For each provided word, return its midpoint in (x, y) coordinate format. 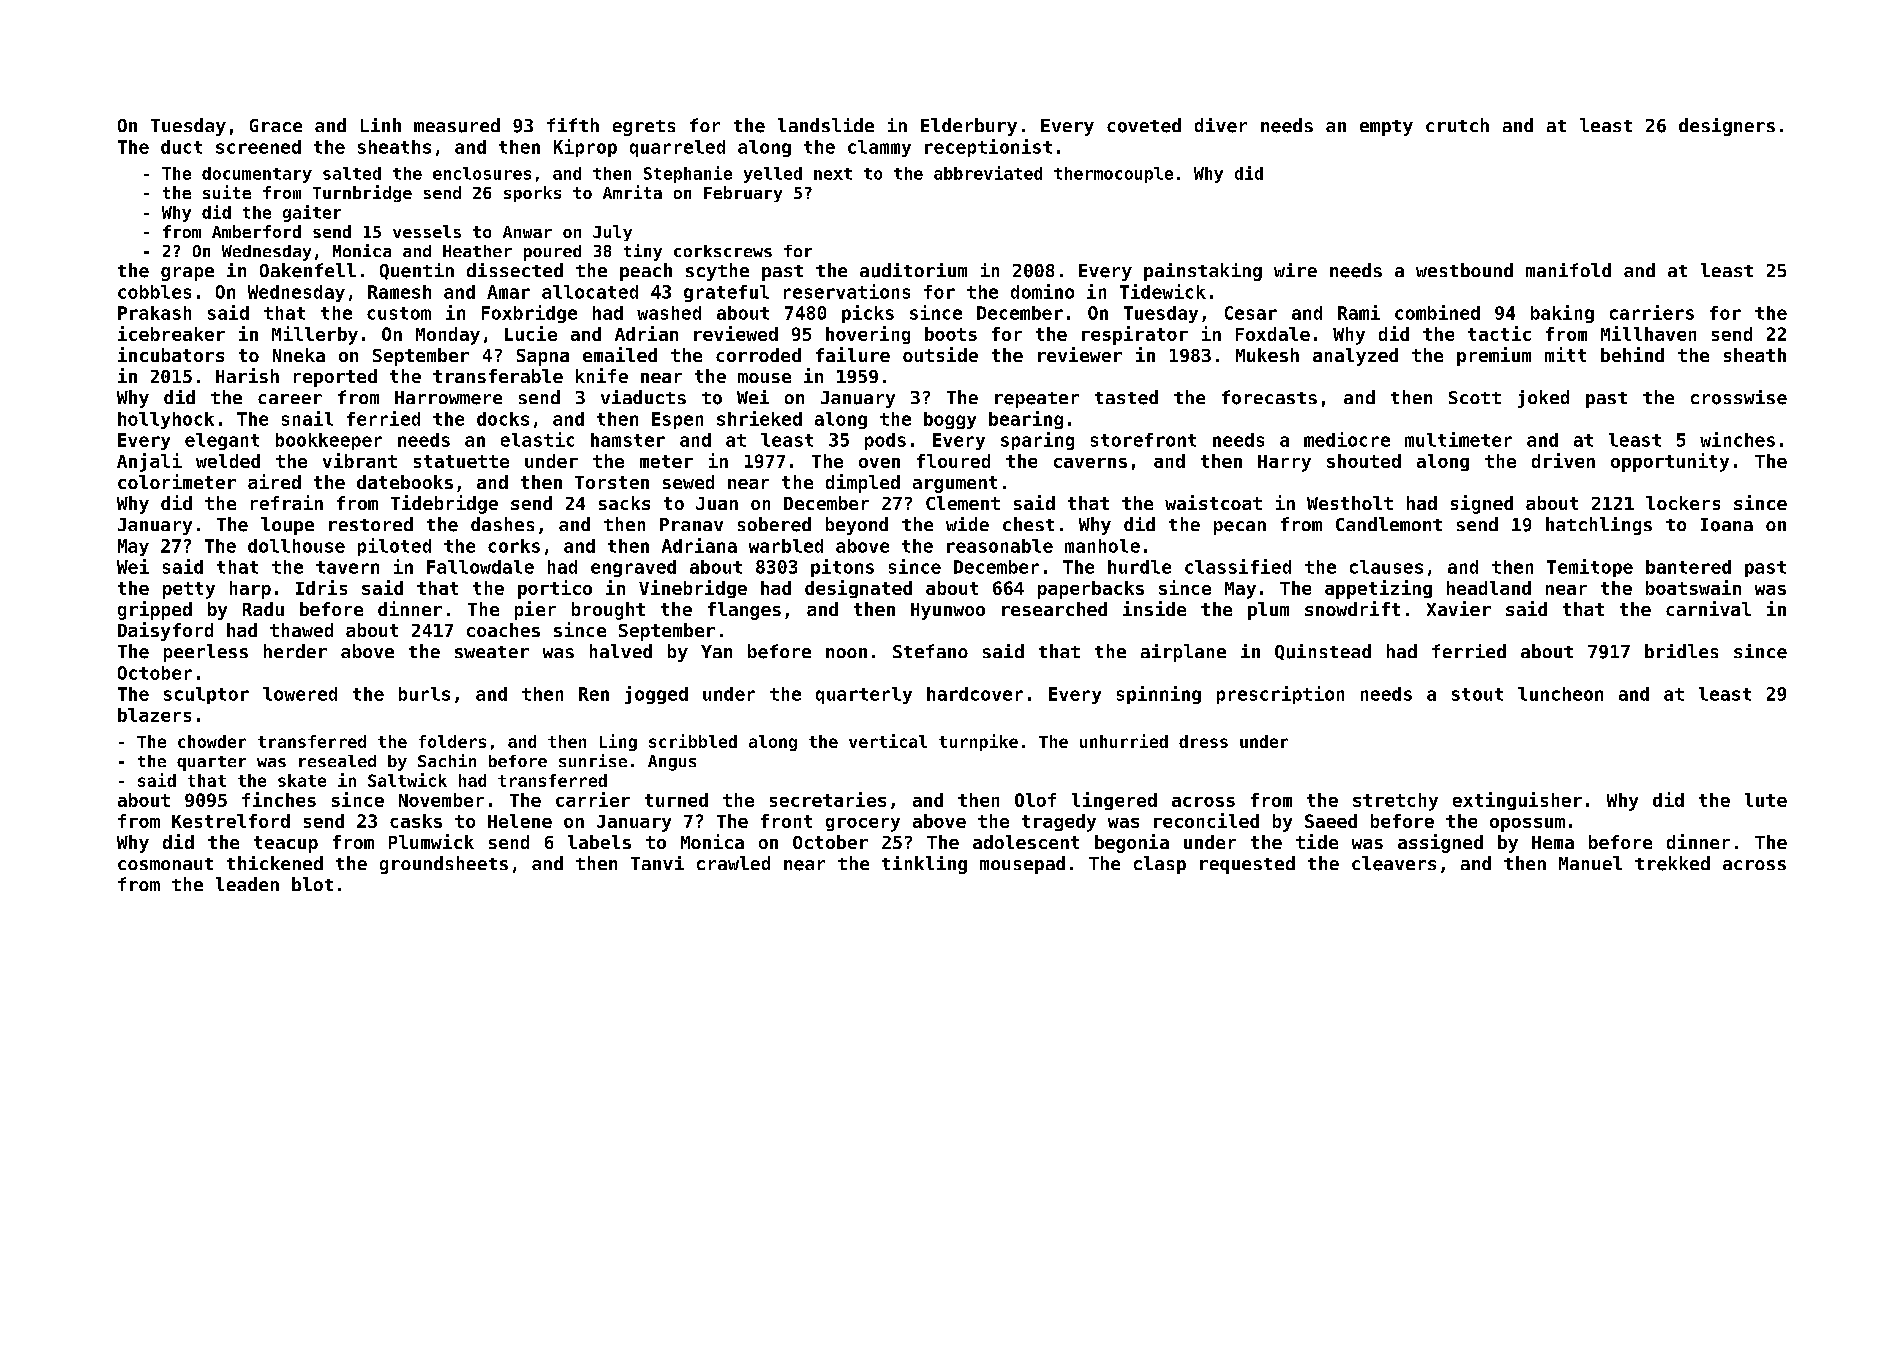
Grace (276, 125)
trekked (1672, 863)
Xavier (1459, 608)
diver (1221, 125)
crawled (733, 863)
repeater (1037, 400)
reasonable (1000, 546)
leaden (247, 884)
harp (250, 590)
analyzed (1355, 357)
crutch (1457, 125)
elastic (537, 439)
